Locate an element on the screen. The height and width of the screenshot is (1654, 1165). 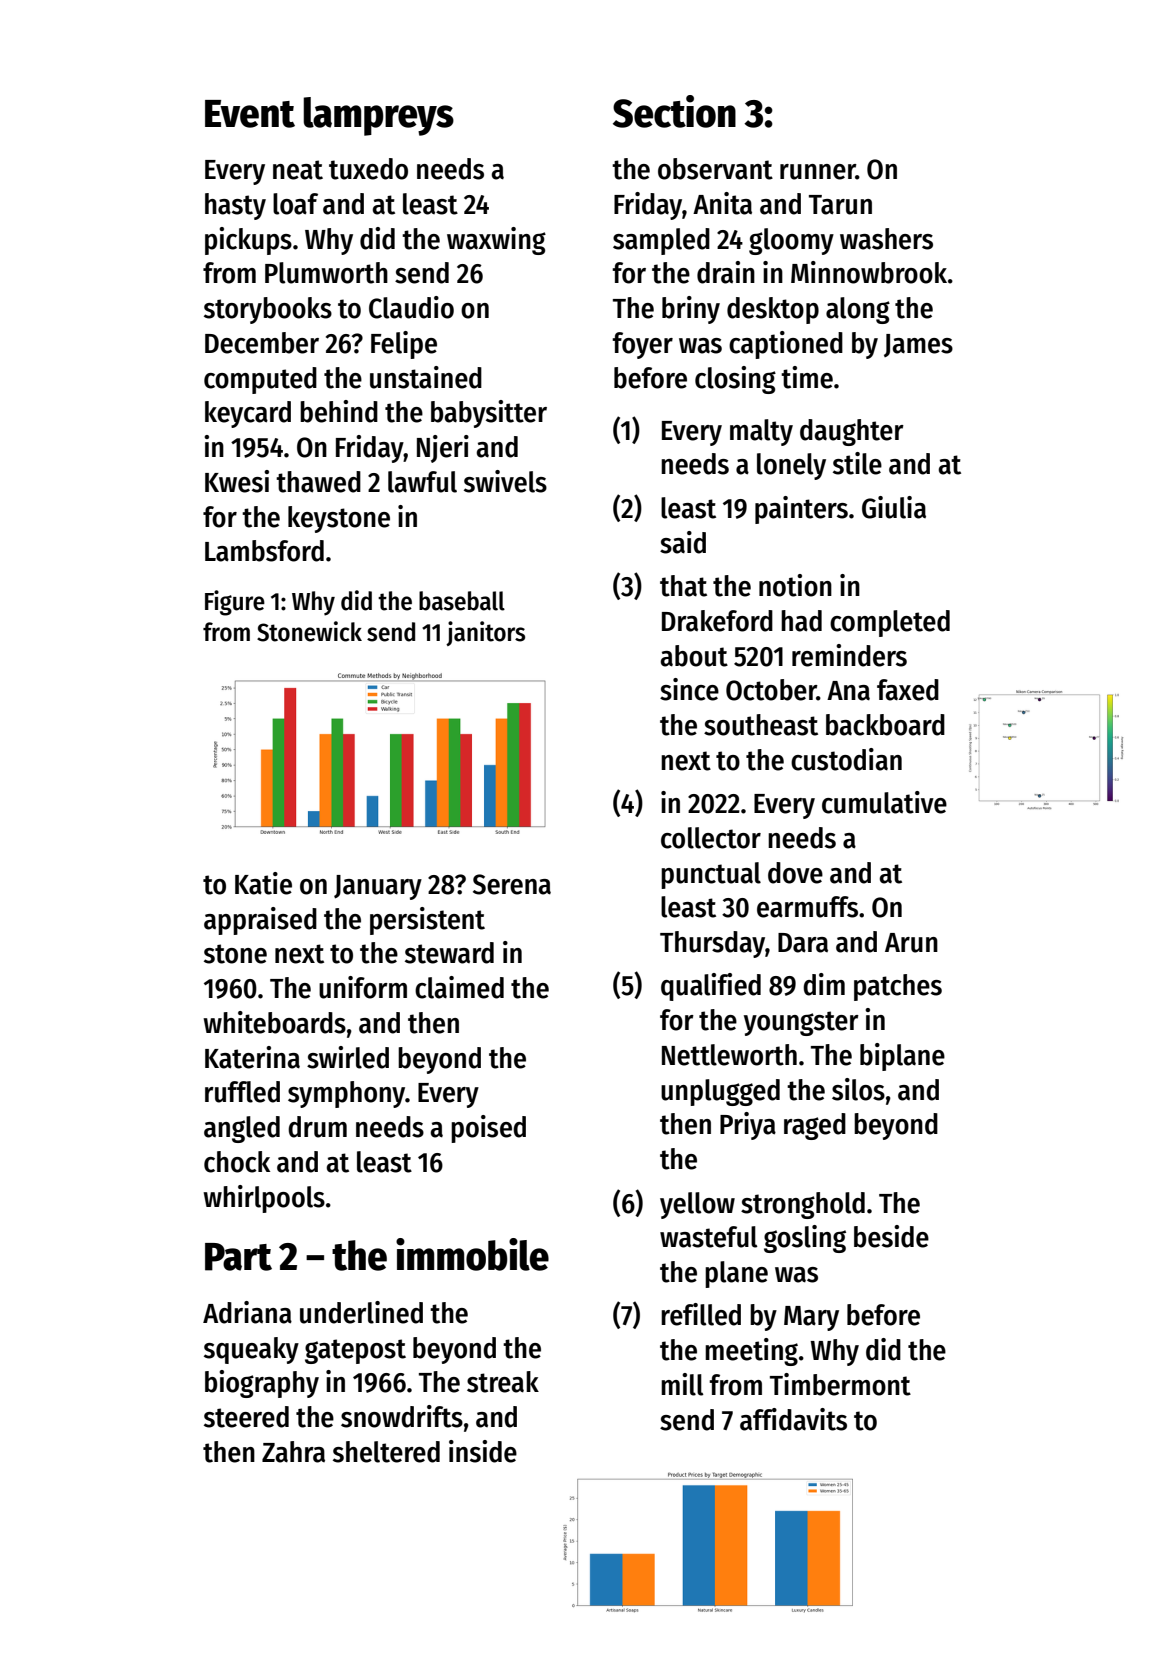
foyer is located at coordinates (642, 345).
